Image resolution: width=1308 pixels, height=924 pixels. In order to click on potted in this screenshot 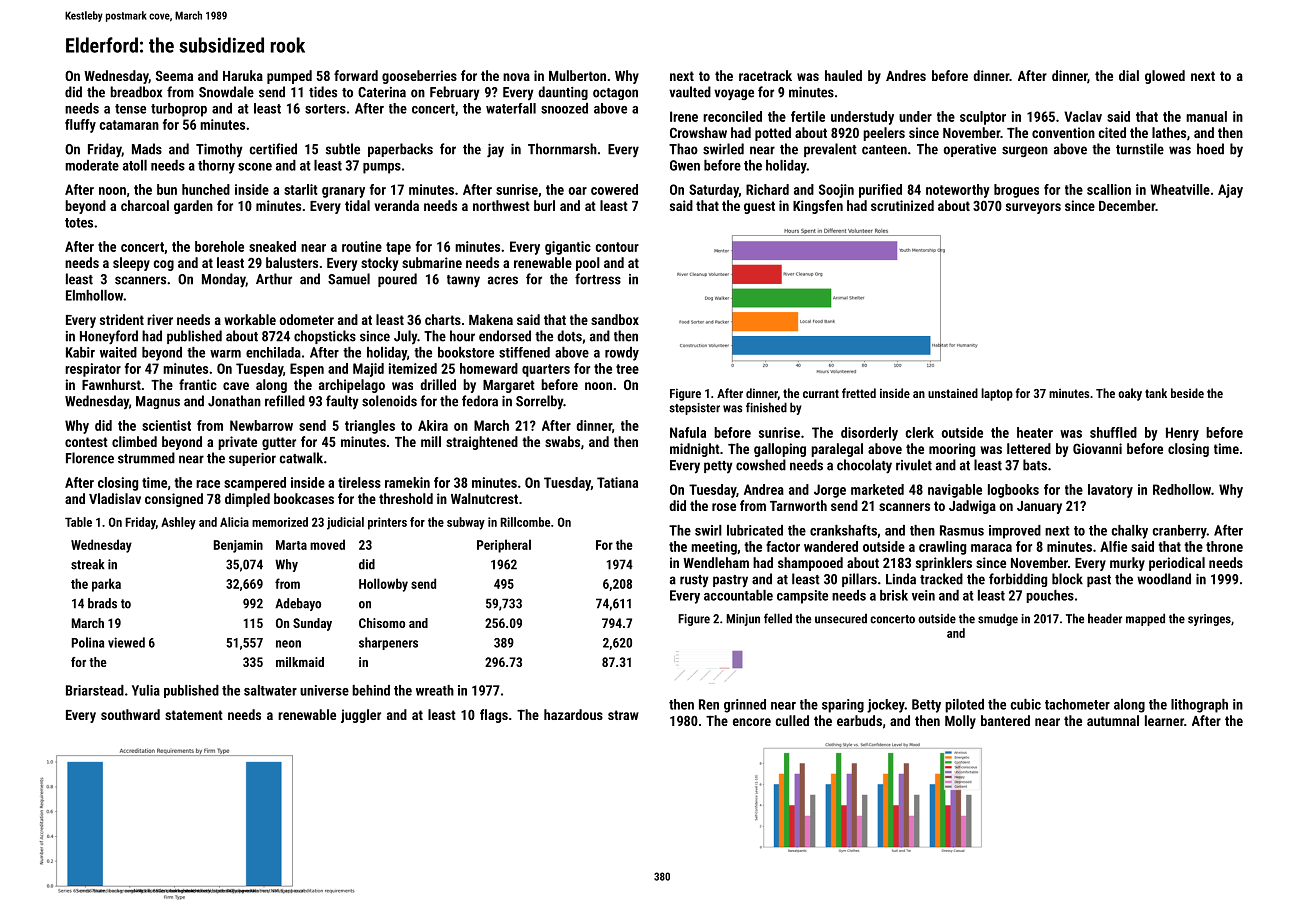, I will do `click(773, 134)`.
